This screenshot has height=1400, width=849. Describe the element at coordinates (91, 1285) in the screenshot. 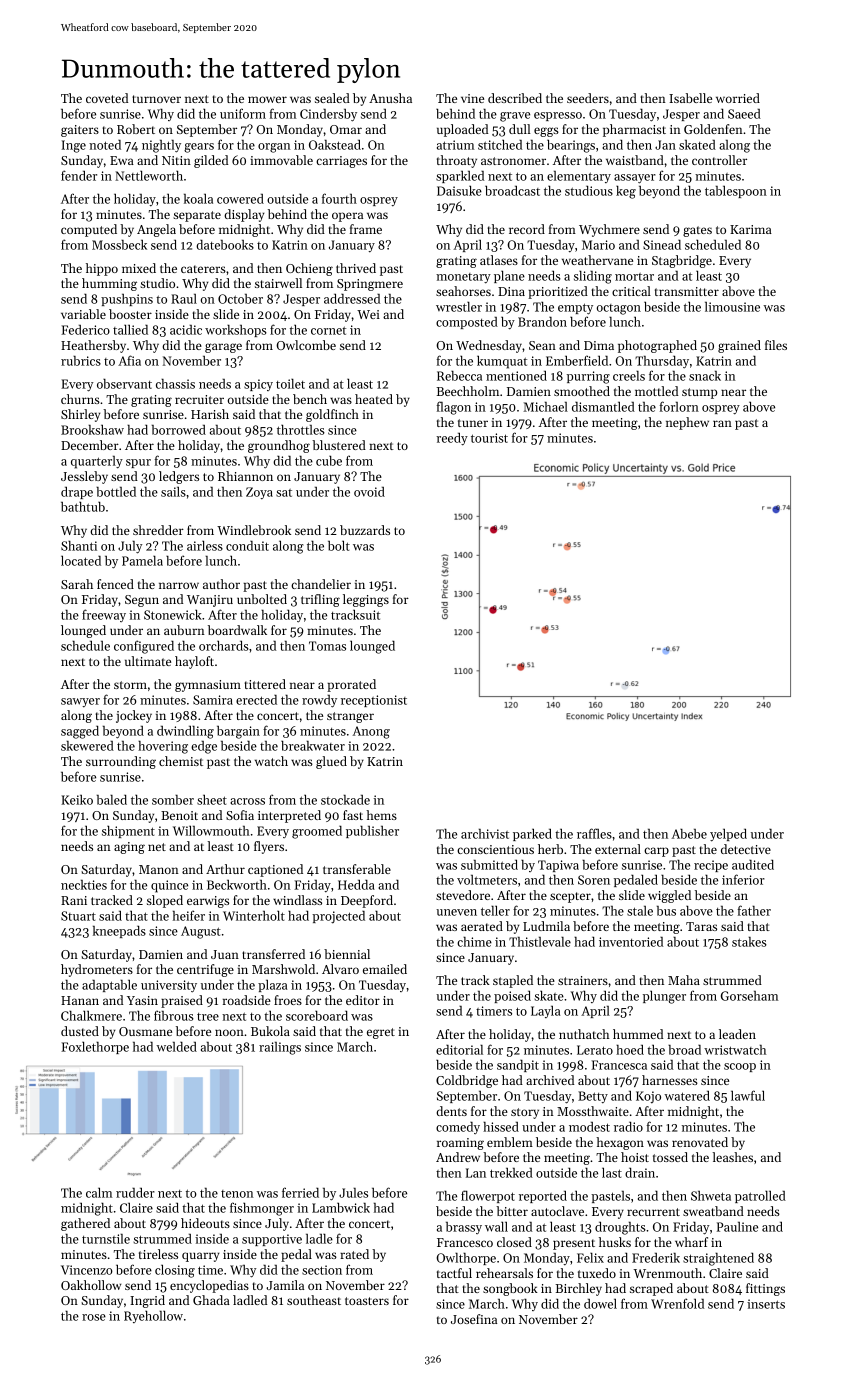

I see `Oakhollow` at that location.
